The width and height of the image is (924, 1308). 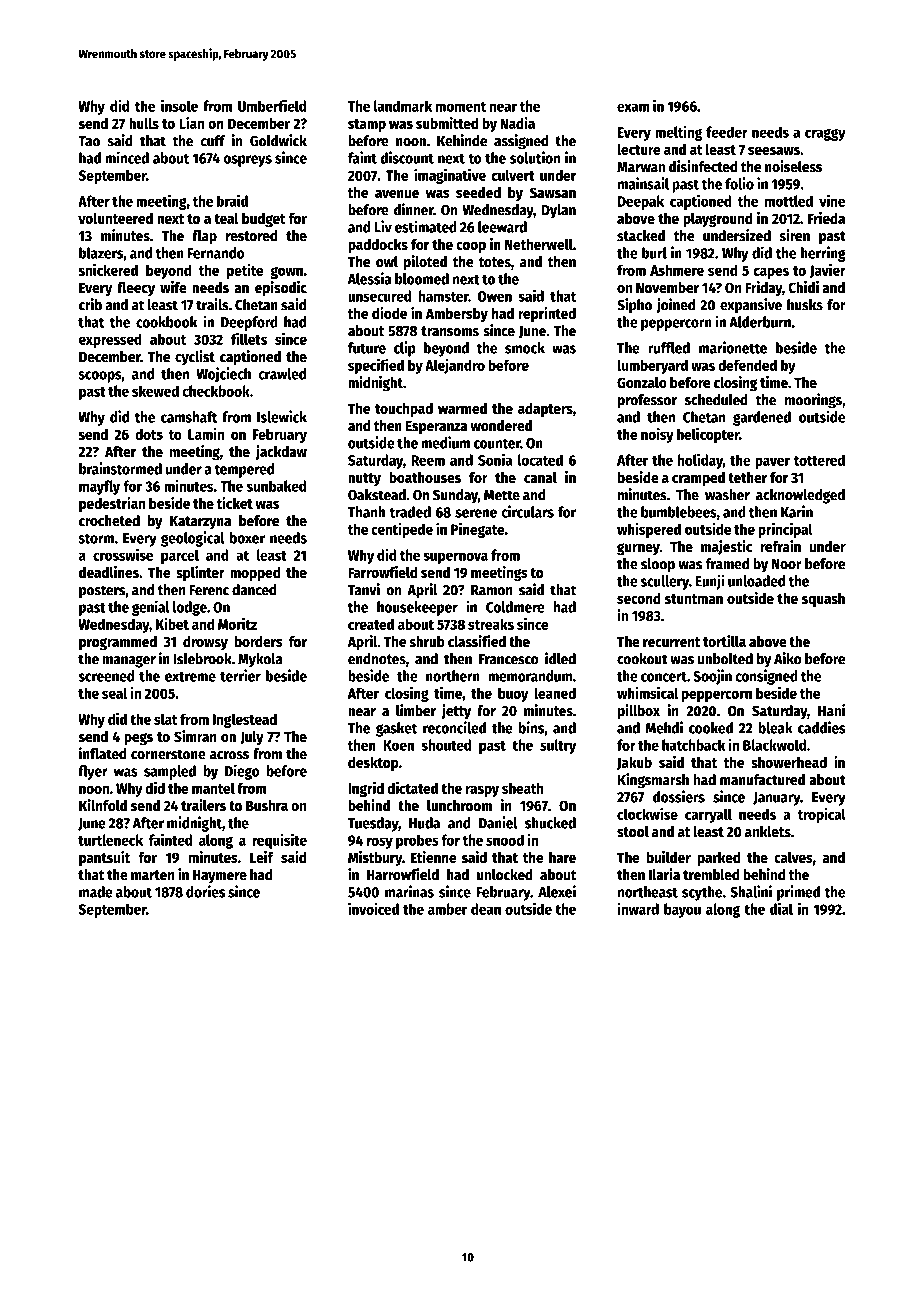 What do you see at coordinates (461, 107) in the image?
I see `moment` at bounding box center [461, 107].
